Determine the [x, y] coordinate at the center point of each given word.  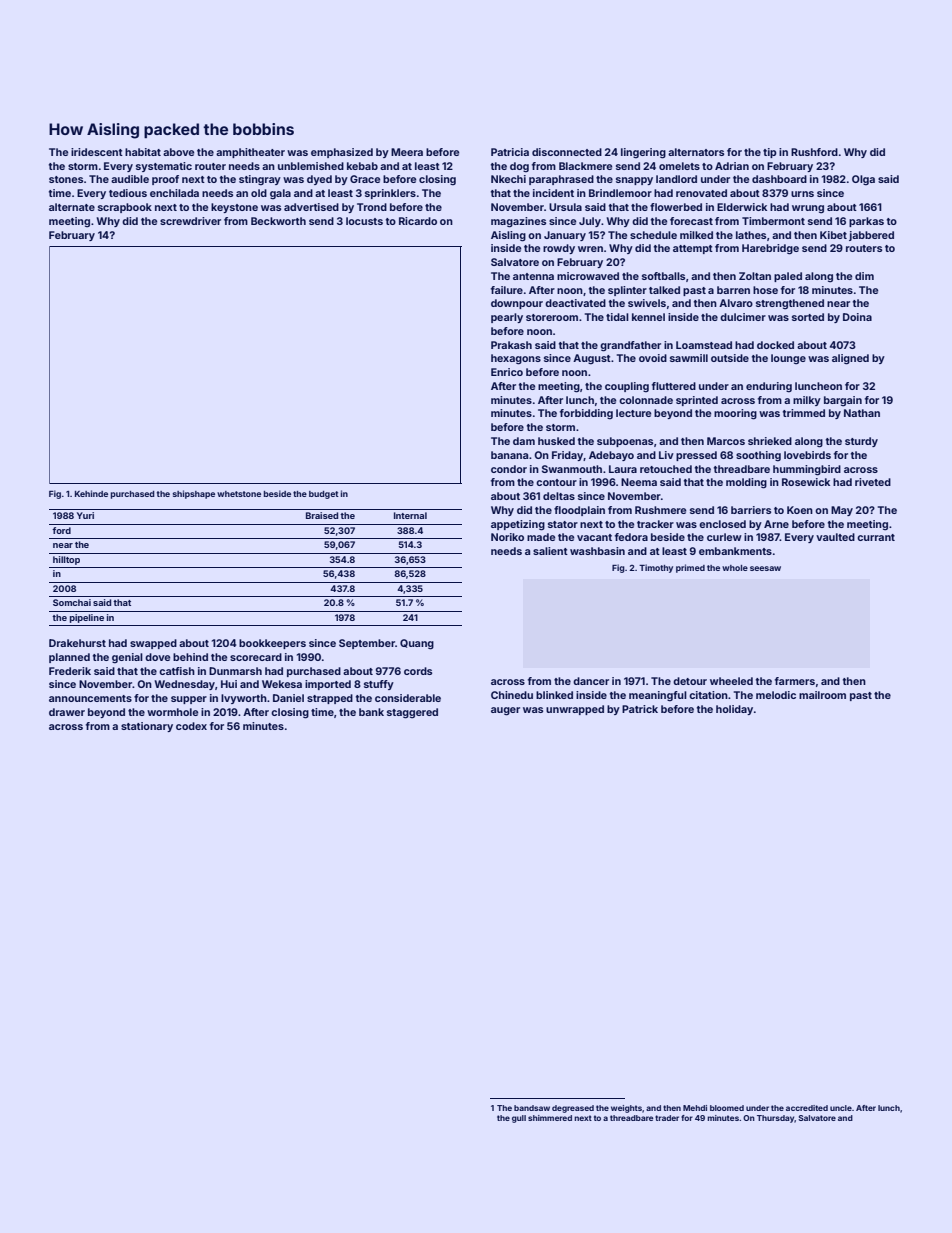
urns [802, 194]
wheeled [731, 681]
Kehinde [91, 493]
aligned [850, 359]
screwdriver [190, 221]
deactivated [575, 303]
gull [519, 1119]
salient [550, 551]
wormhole [172, 712]
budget [324, 495]
